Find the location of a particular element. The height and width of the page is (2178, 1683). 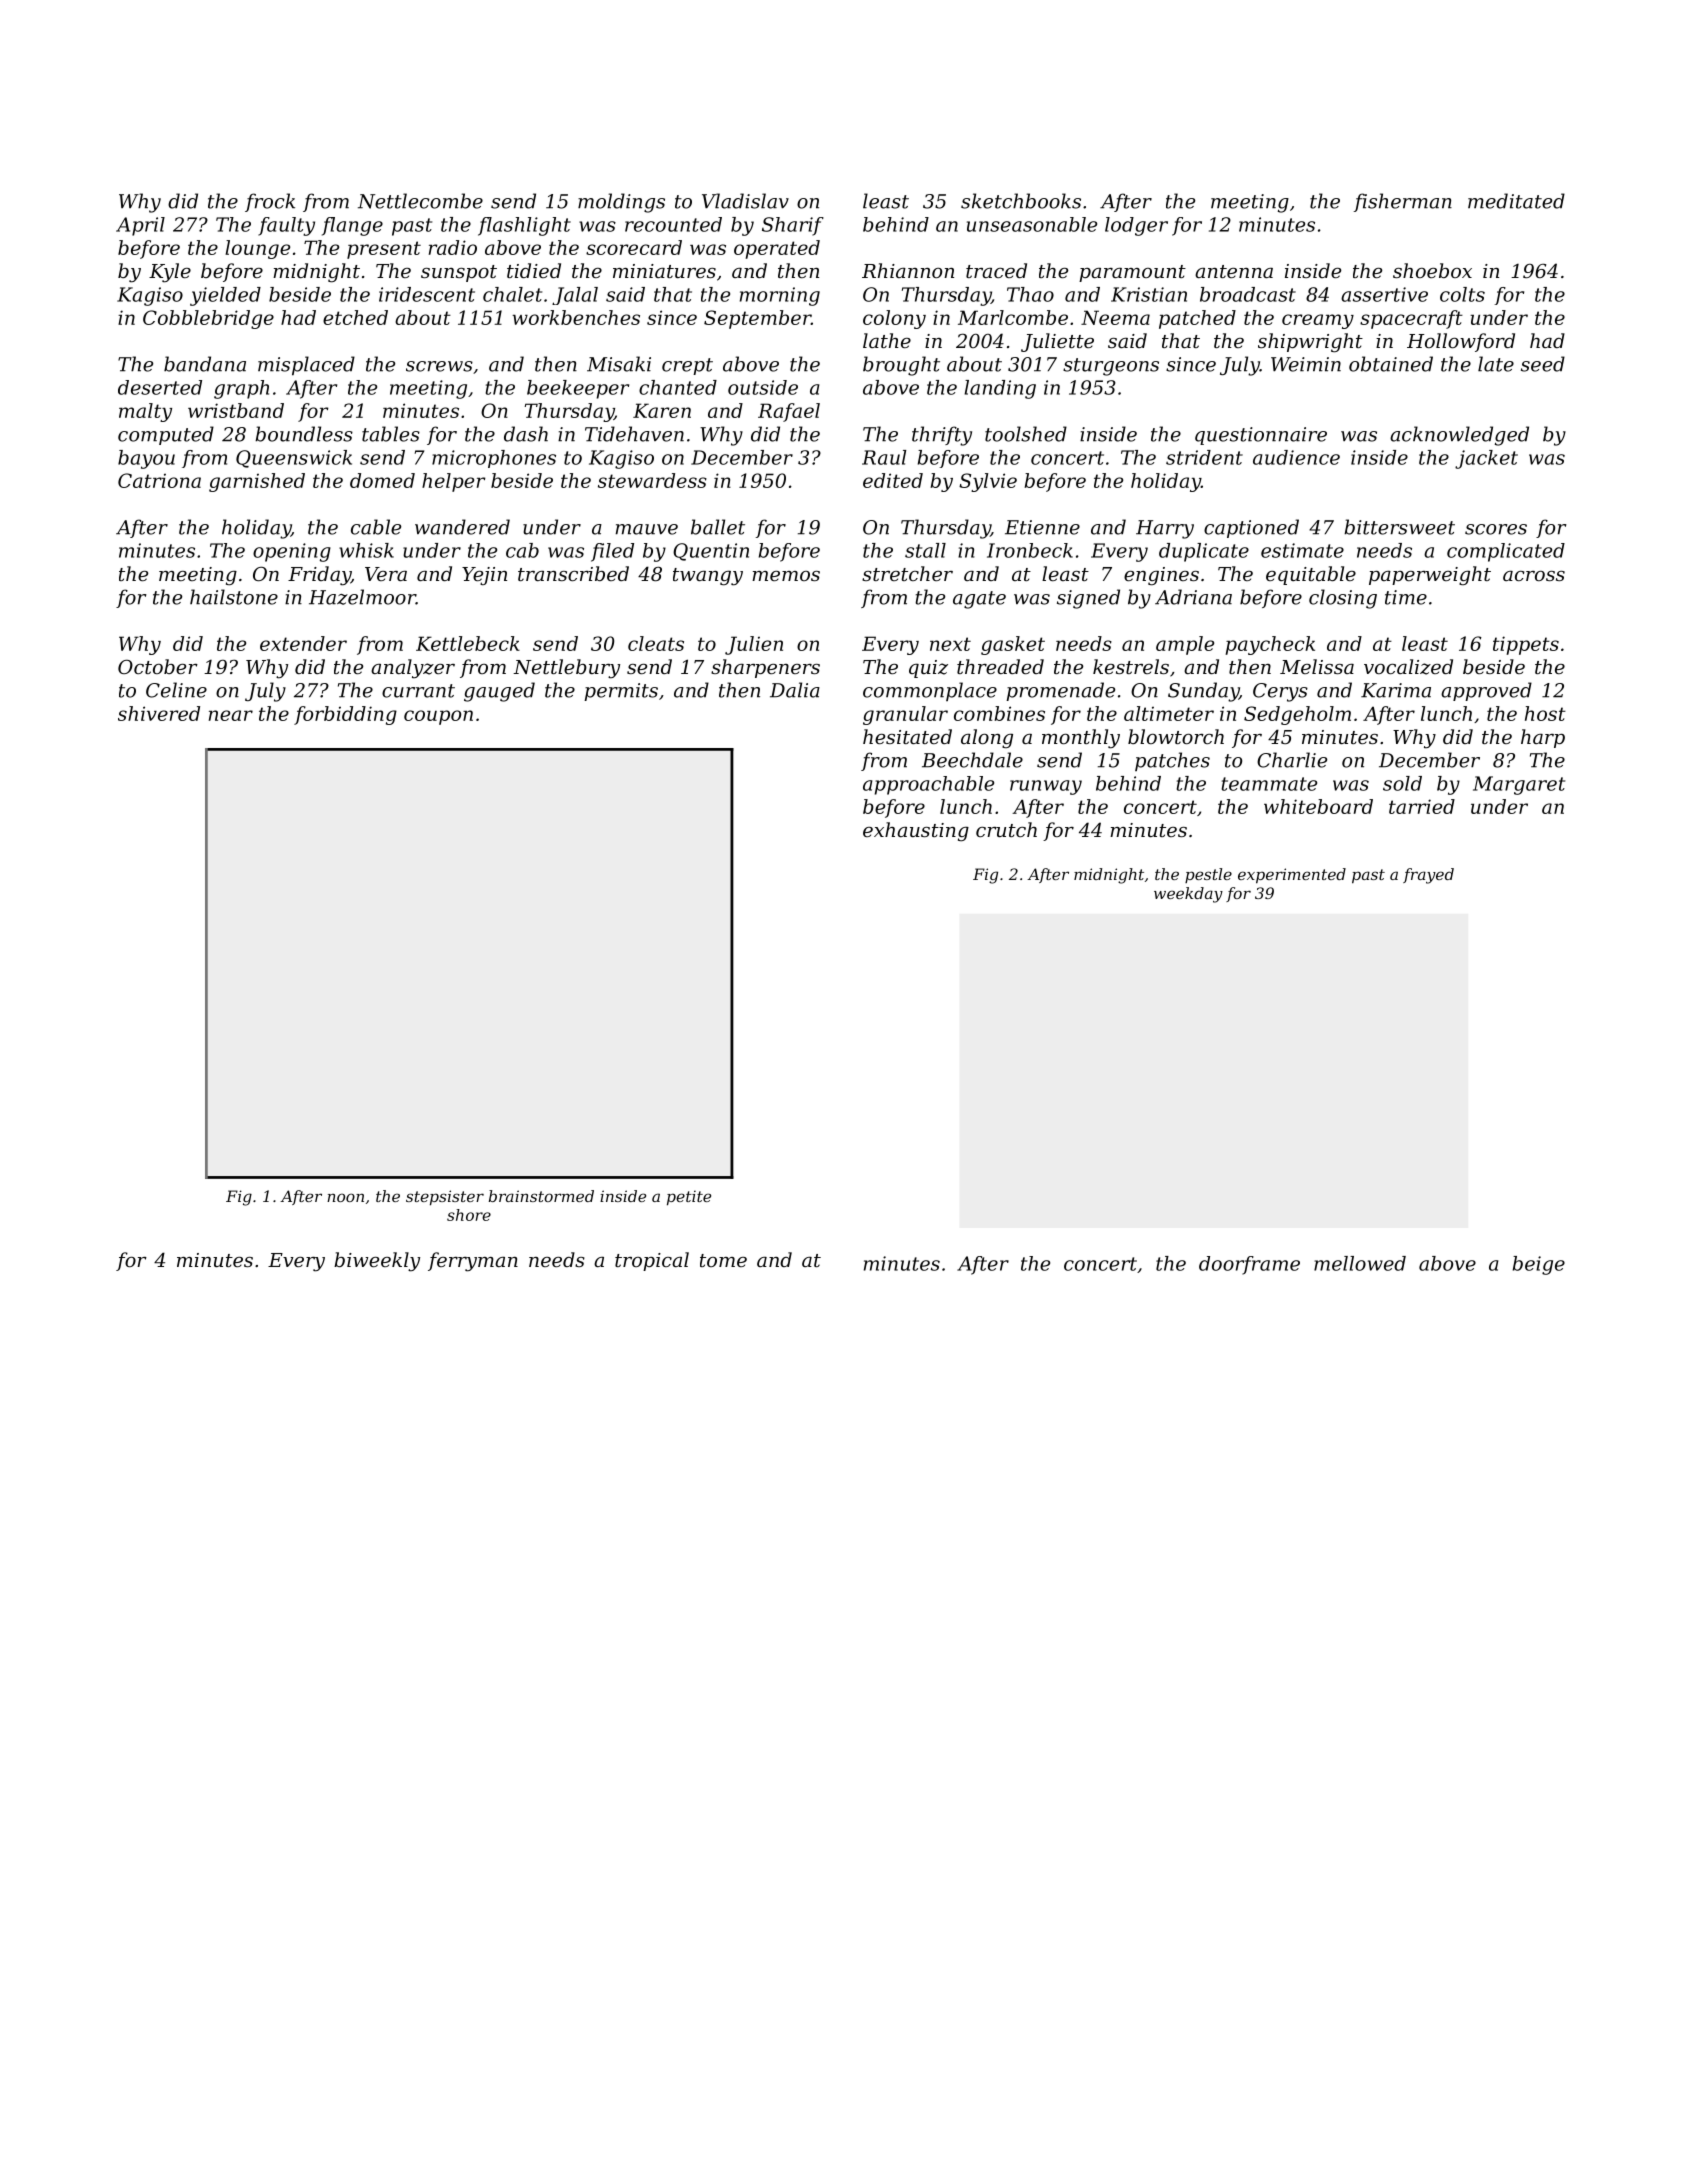

biweekly is located at coordinates (377, 1262).
